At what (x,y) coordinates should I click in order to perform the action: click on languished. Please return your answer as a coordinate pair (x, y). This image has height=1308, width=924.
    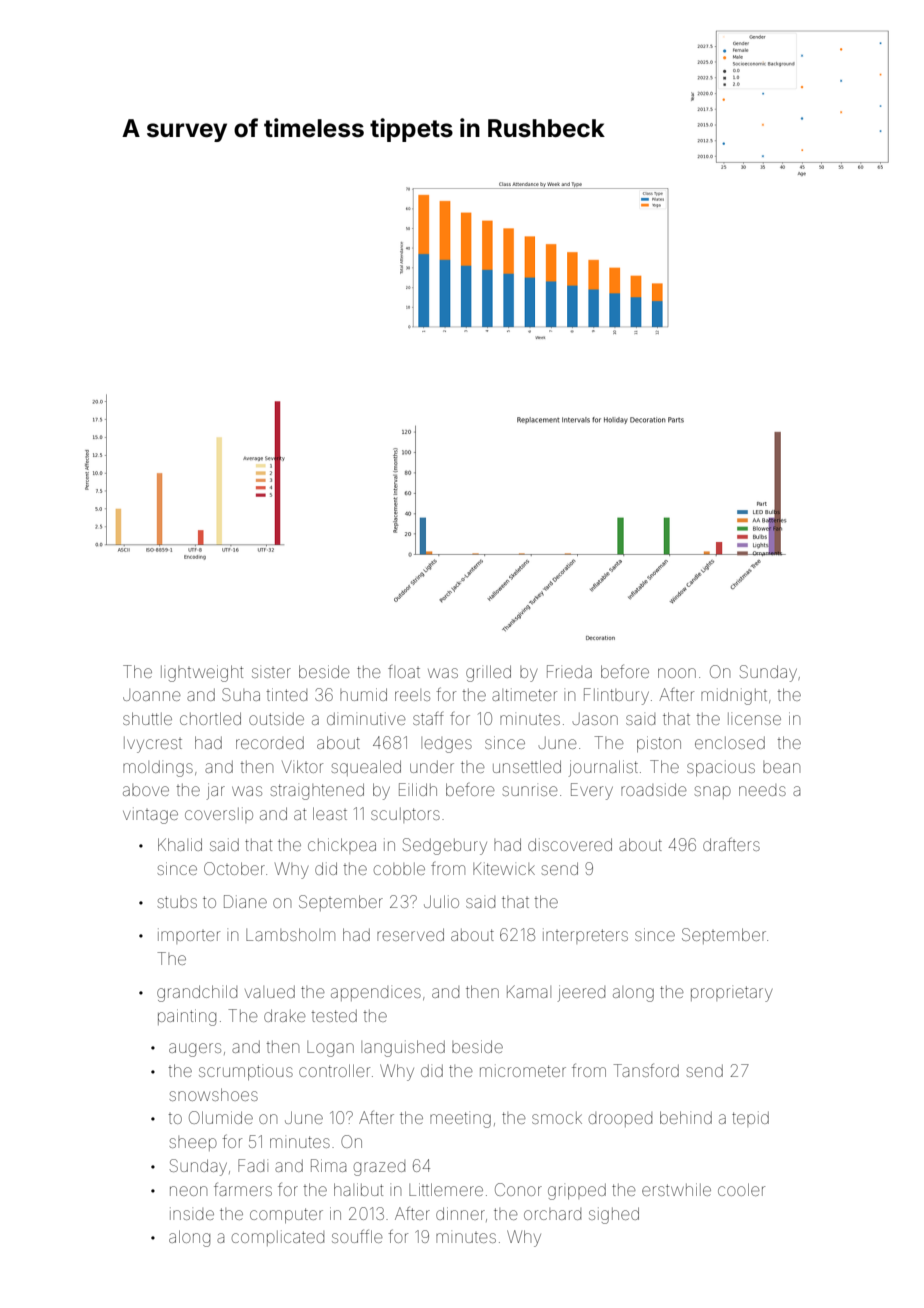
    Looking at the image, I should click on (403, 1048).
